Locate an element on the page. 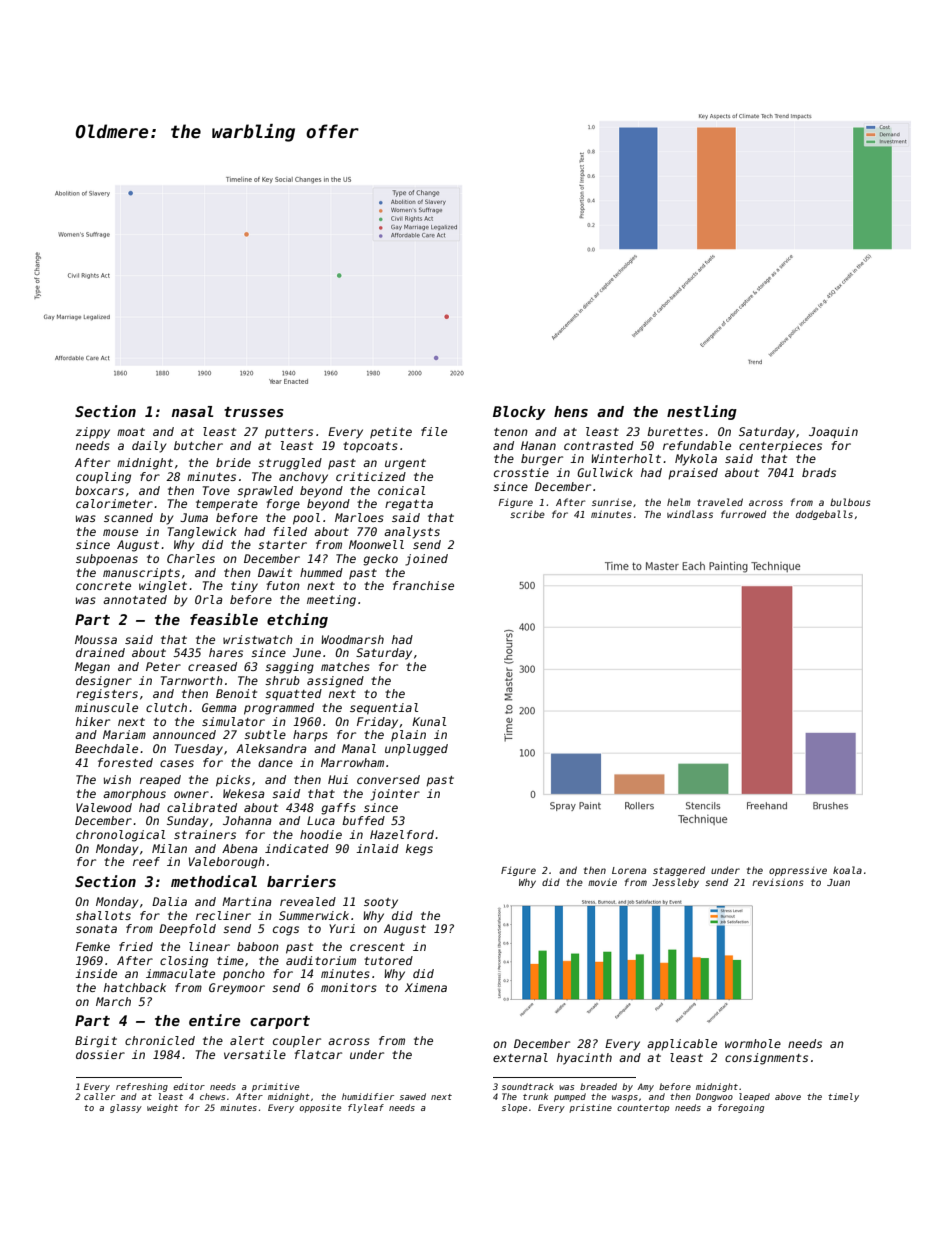 The height and width of the image is (1233, 952). zippy is located at coordinates (93, 433).
